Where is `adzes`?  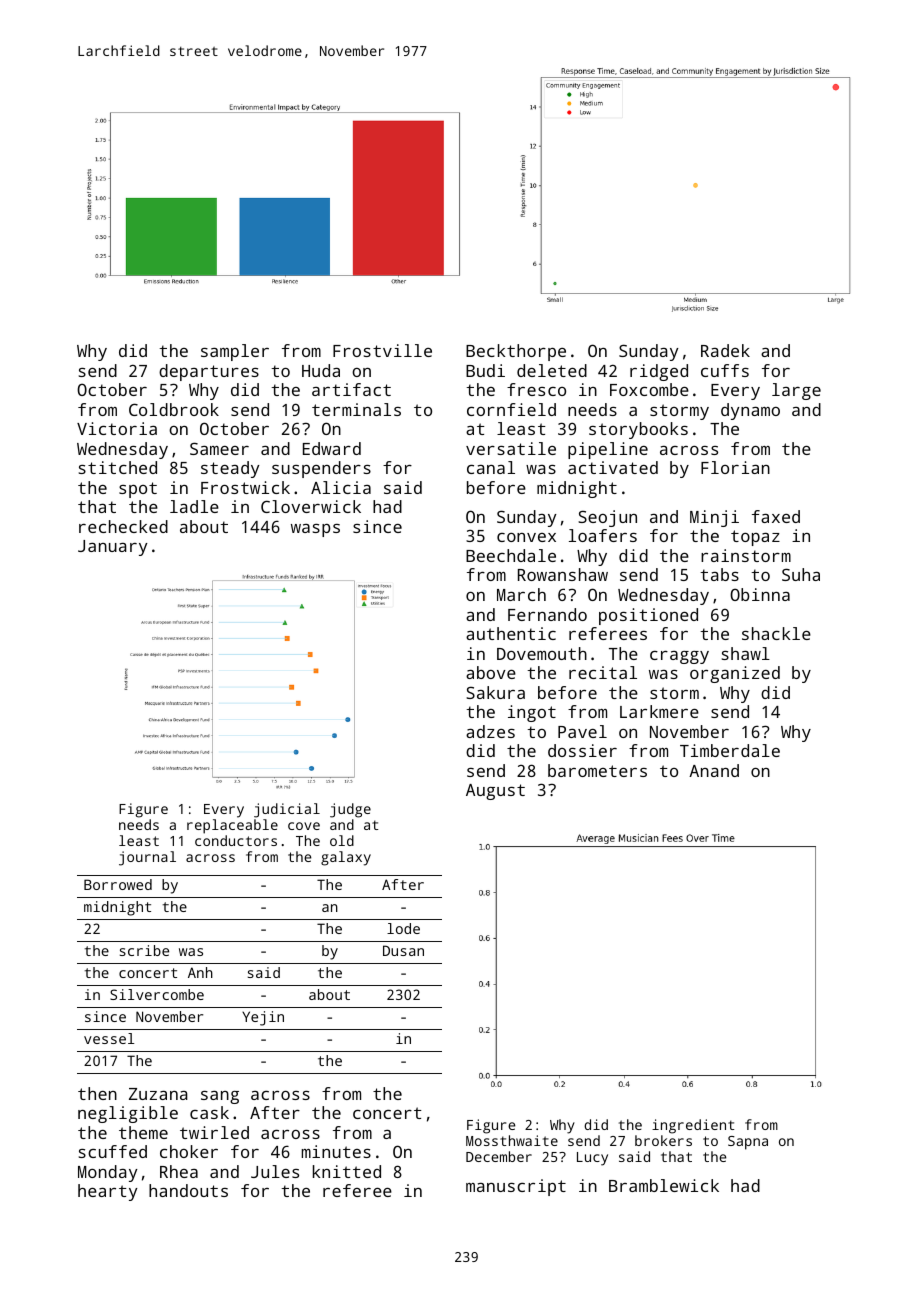
adzes is located at coordinates (490, 731).
